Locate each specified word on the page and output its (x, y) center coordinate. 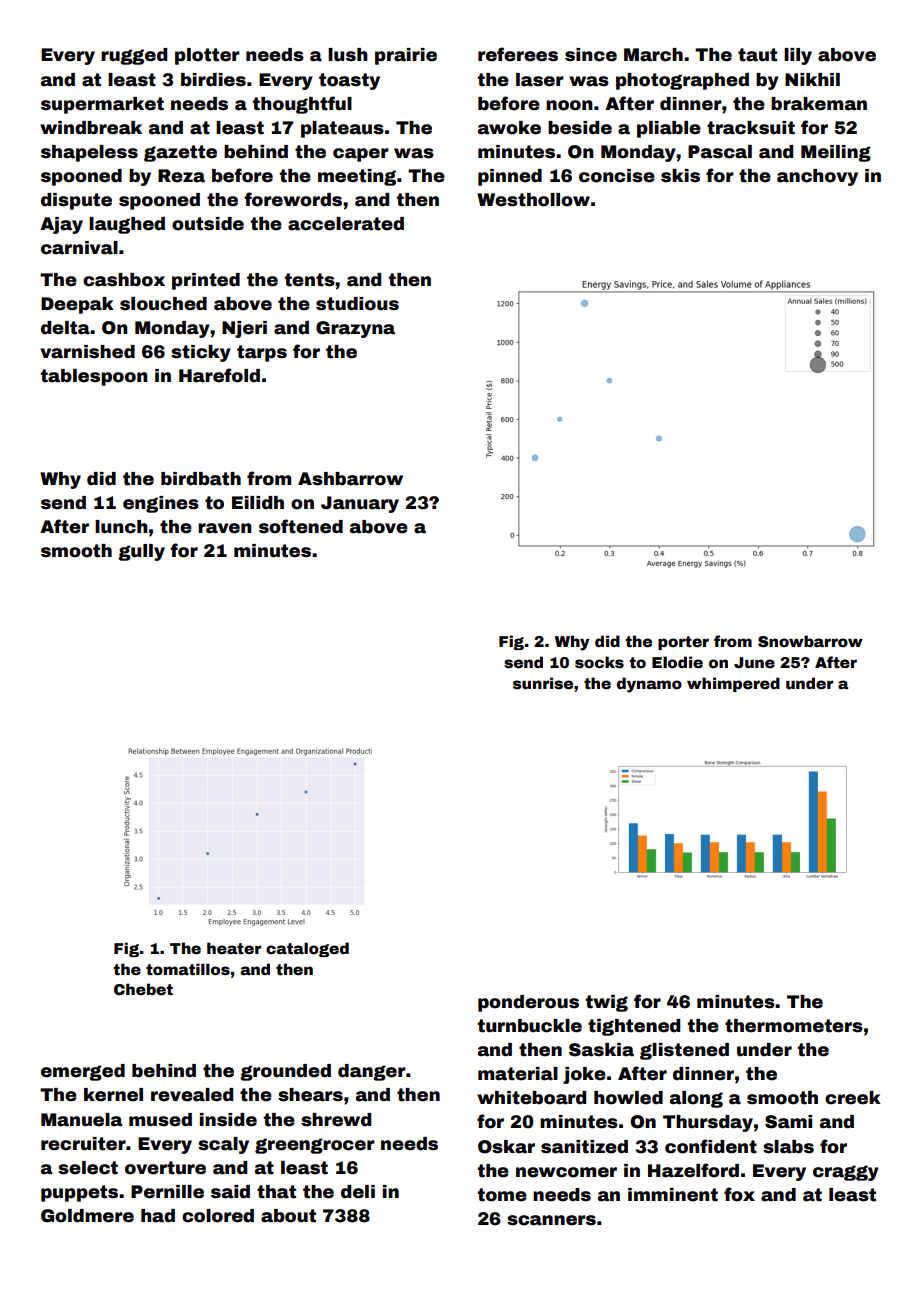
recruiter (83, 1144)
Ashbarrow (350, 479)
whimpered (733, 684)
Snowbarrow (810, 641)
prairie (406, 56)
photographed (682, 81)
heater (234, 948)
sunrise (543, 683)
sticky (201, 353)
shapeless (89, 153)
